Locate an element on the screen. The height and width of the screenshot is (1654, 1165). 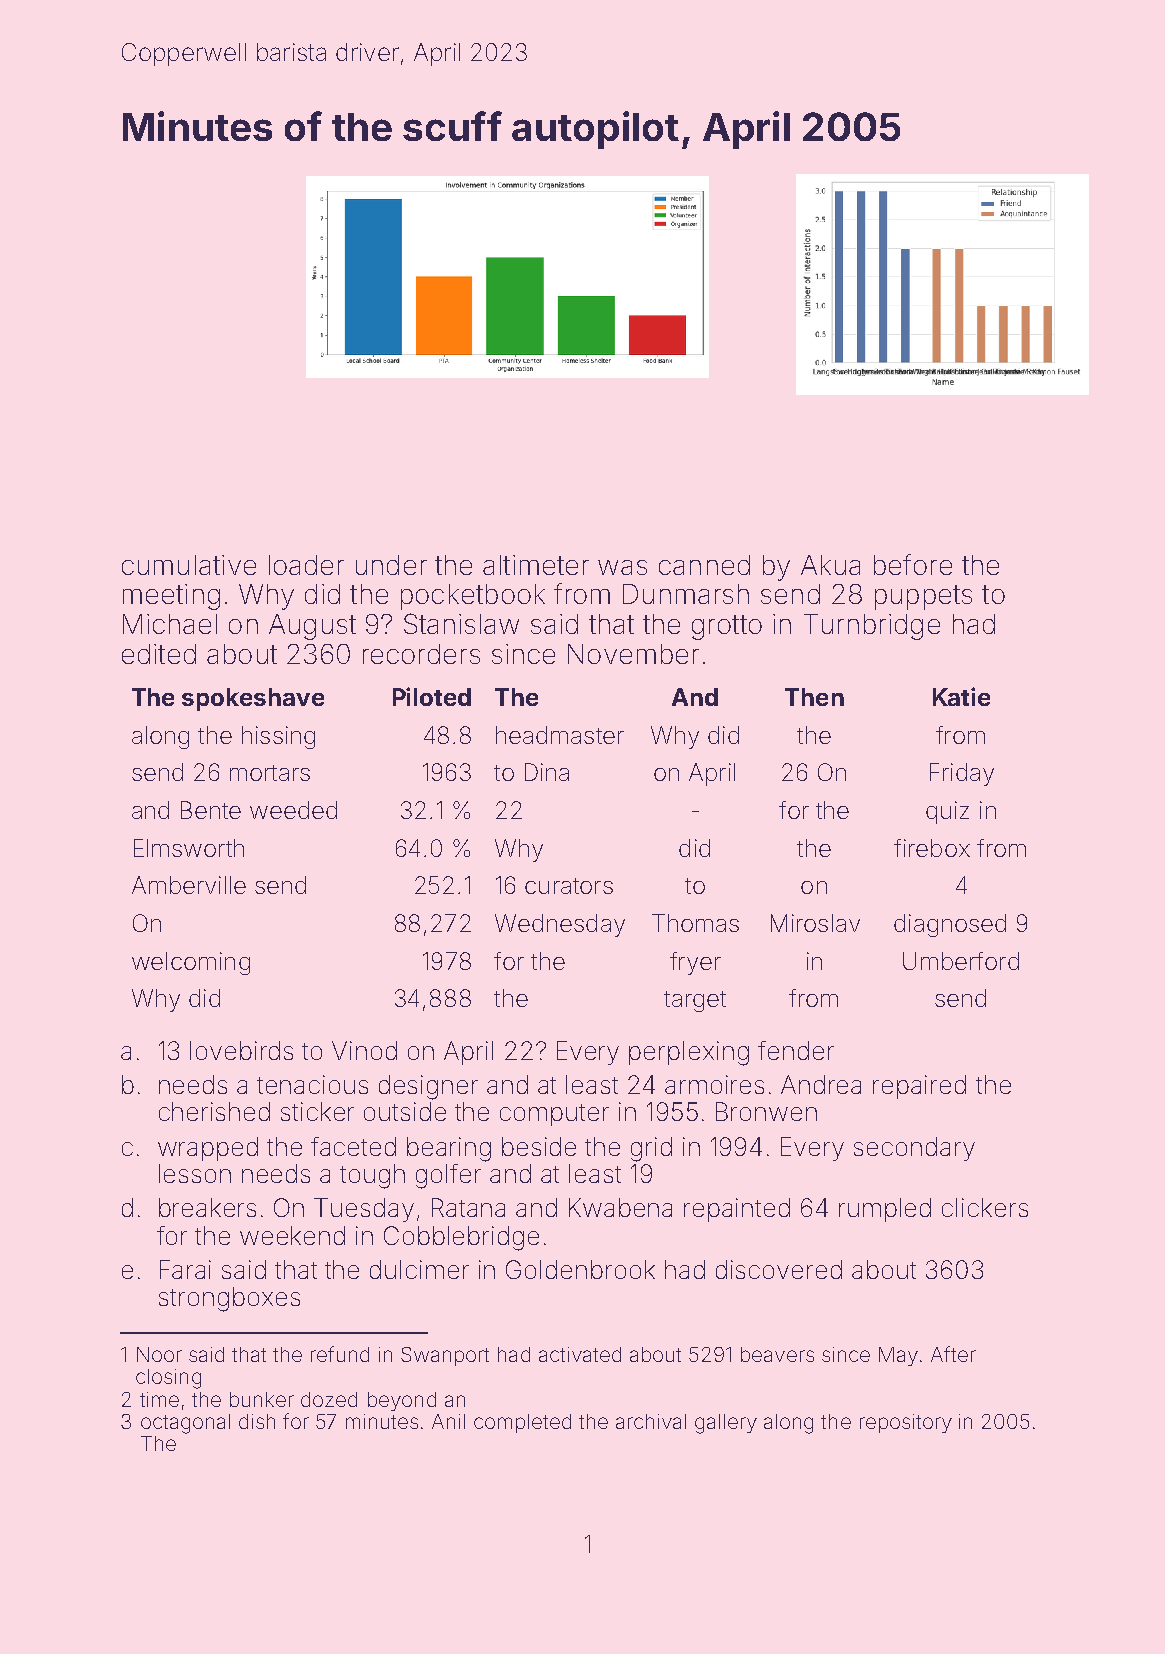
armoires is located at coordinates (714, 1084).
